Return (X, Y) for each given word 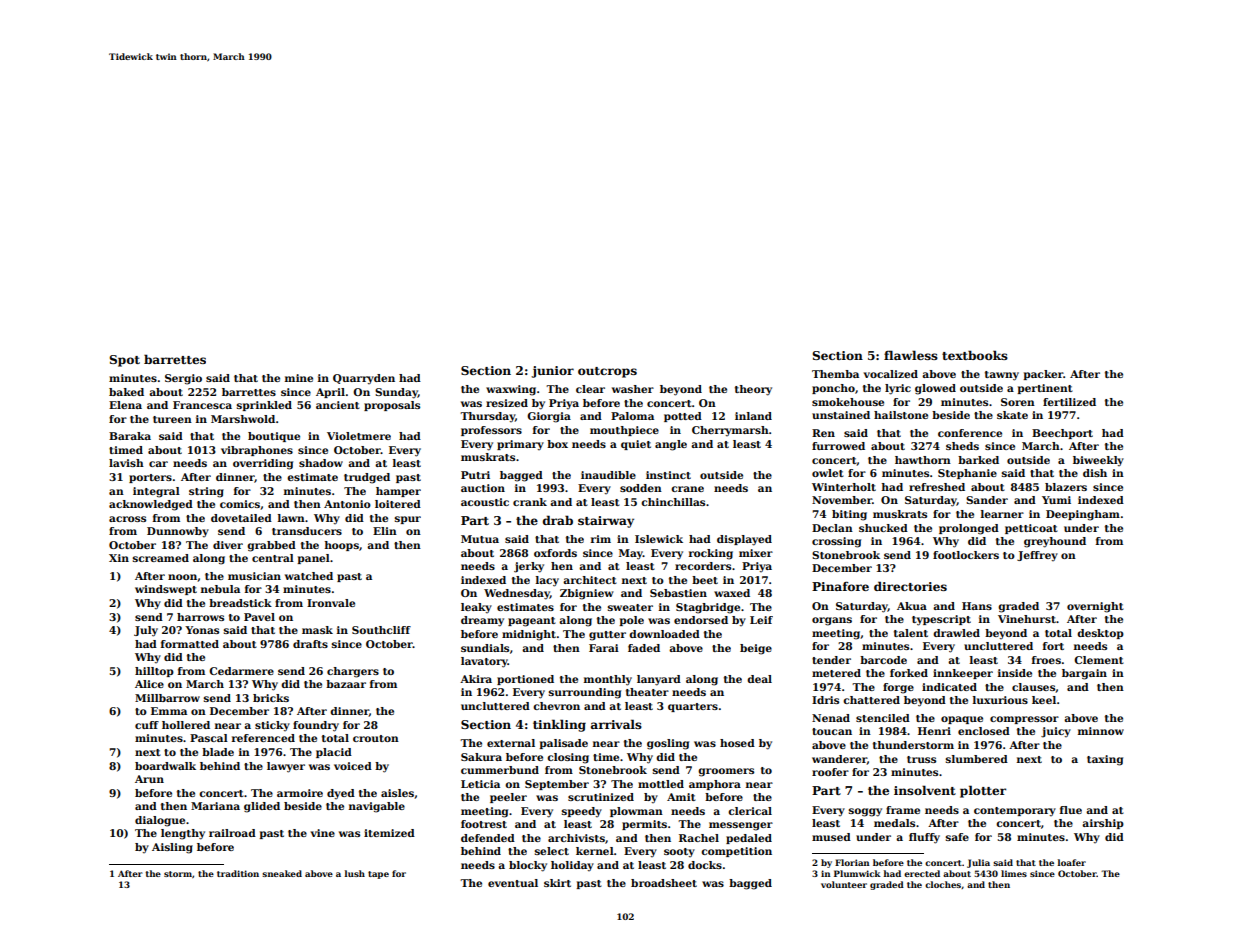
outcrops (607, 372)
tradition (238, 873)
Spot (124, 361)
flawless (911, 355)
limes (1014, 873)
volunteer (844, 884)
